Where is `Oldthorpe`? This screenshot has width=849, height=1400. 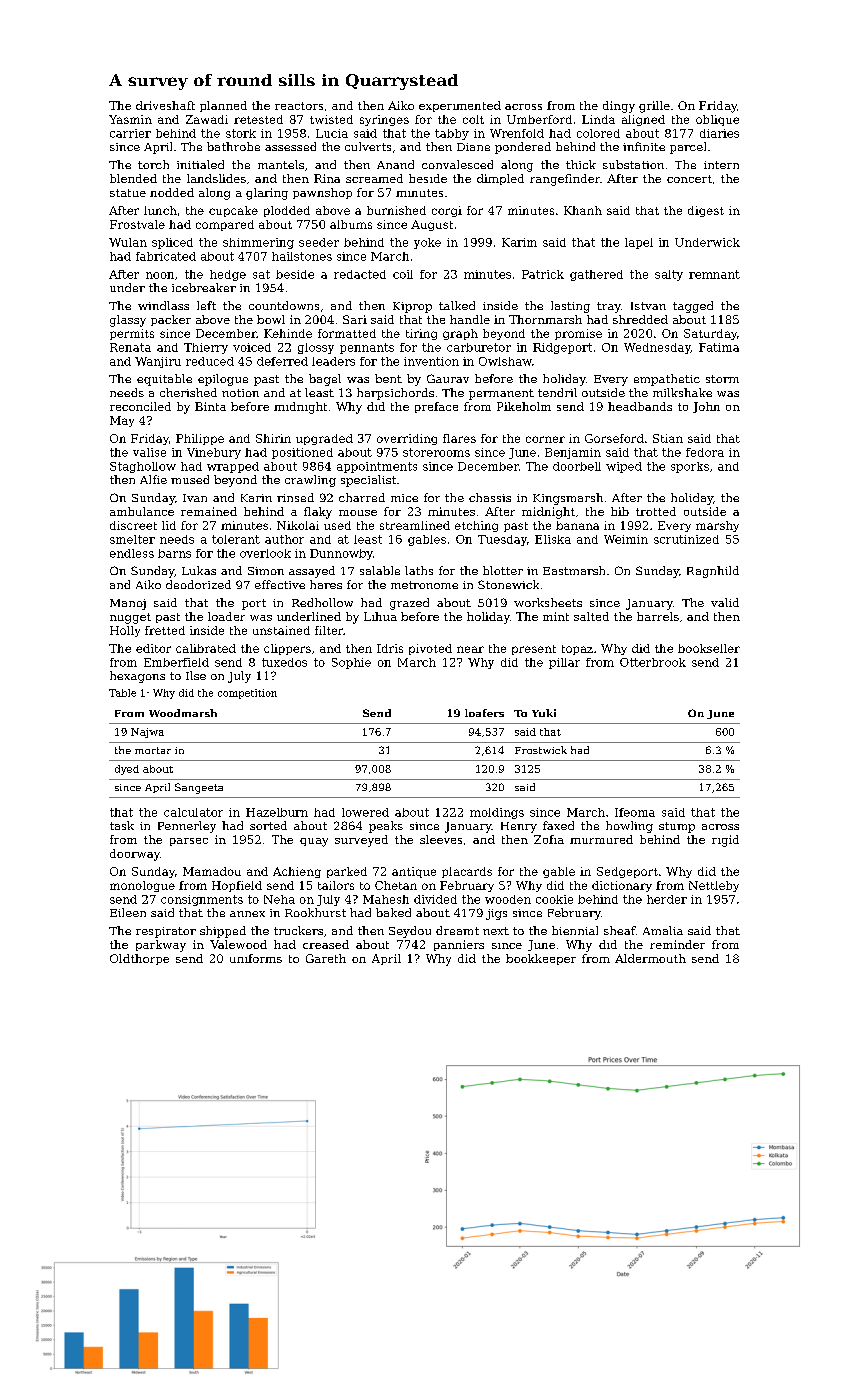
Oldthorpe is located at coordinates (139, 959).
